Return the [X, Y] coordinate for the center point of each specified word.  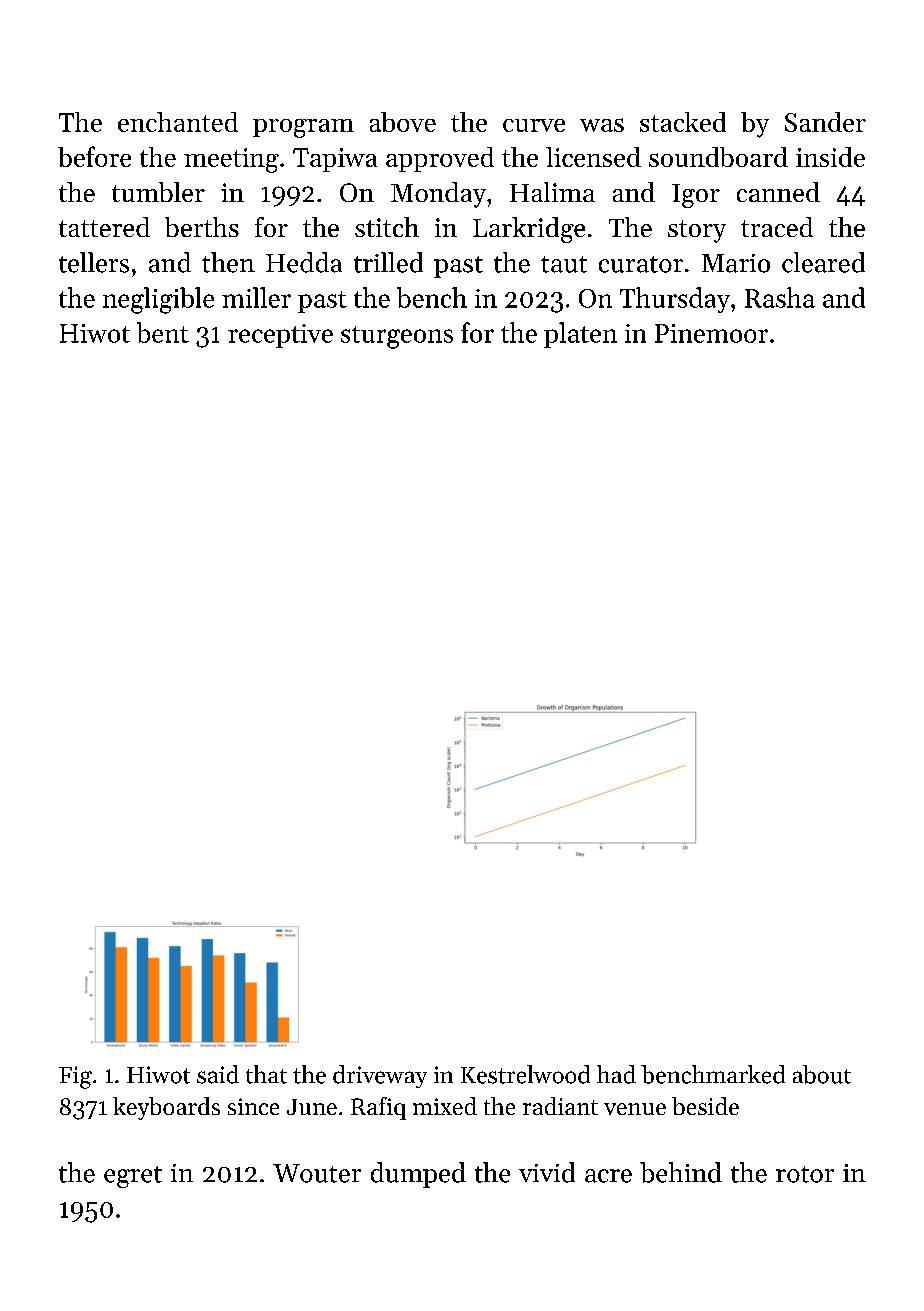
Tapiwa [335, 160]
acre [608, 1176]
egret [133, 1177]
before [94, 156]
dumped [418, 1175]
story [697, 231]
